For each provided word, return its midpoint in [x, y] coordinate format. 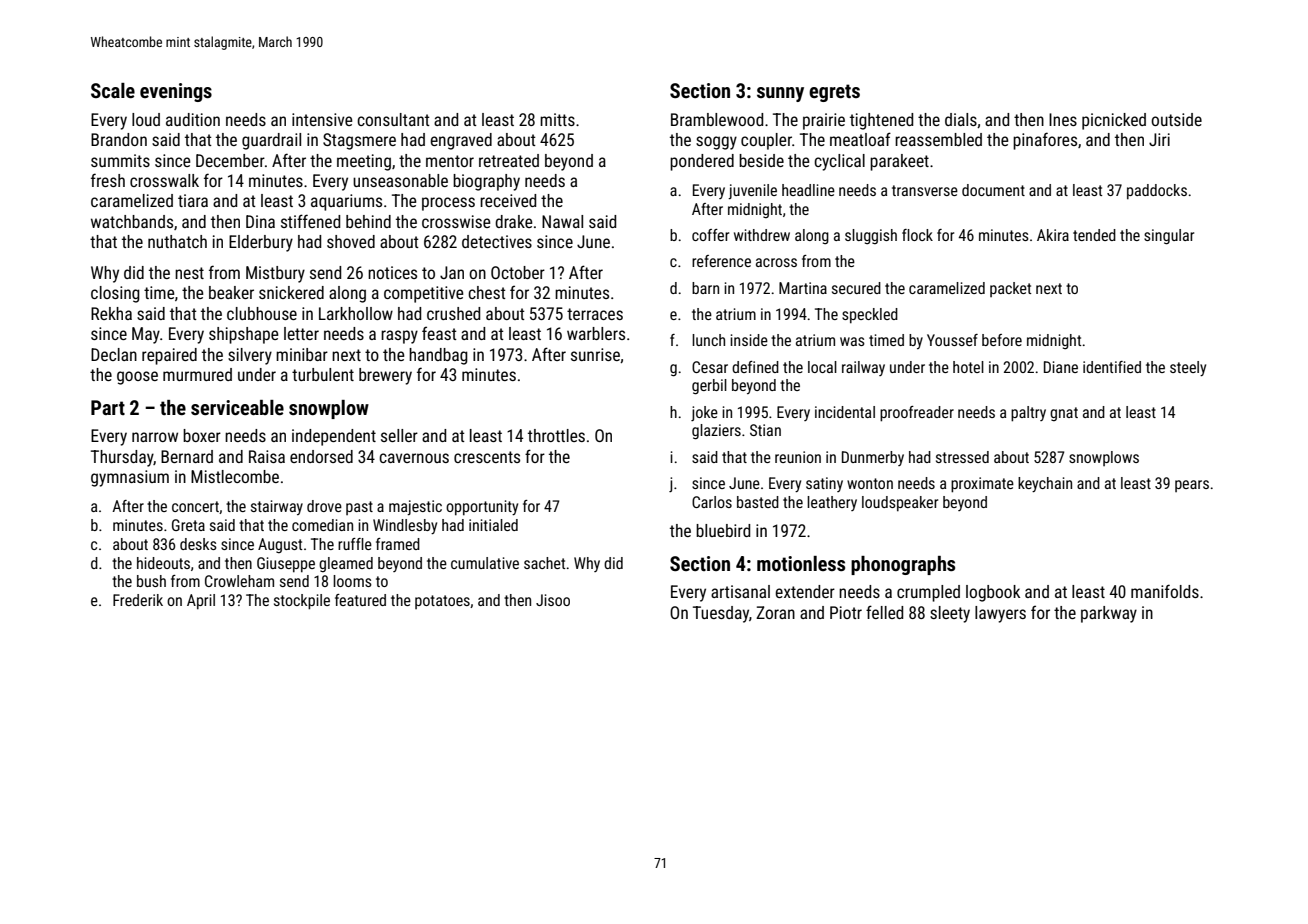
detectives [497, 241]
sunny [780, 94]
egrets [834, 93]
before [1002, 340]
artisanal [740, 591]
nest [189, 273]
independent [334, 437]
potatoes [442, 602]
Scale [113, 90]
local [822, 367]
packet [1010, 289]
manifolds [1165, 591]
